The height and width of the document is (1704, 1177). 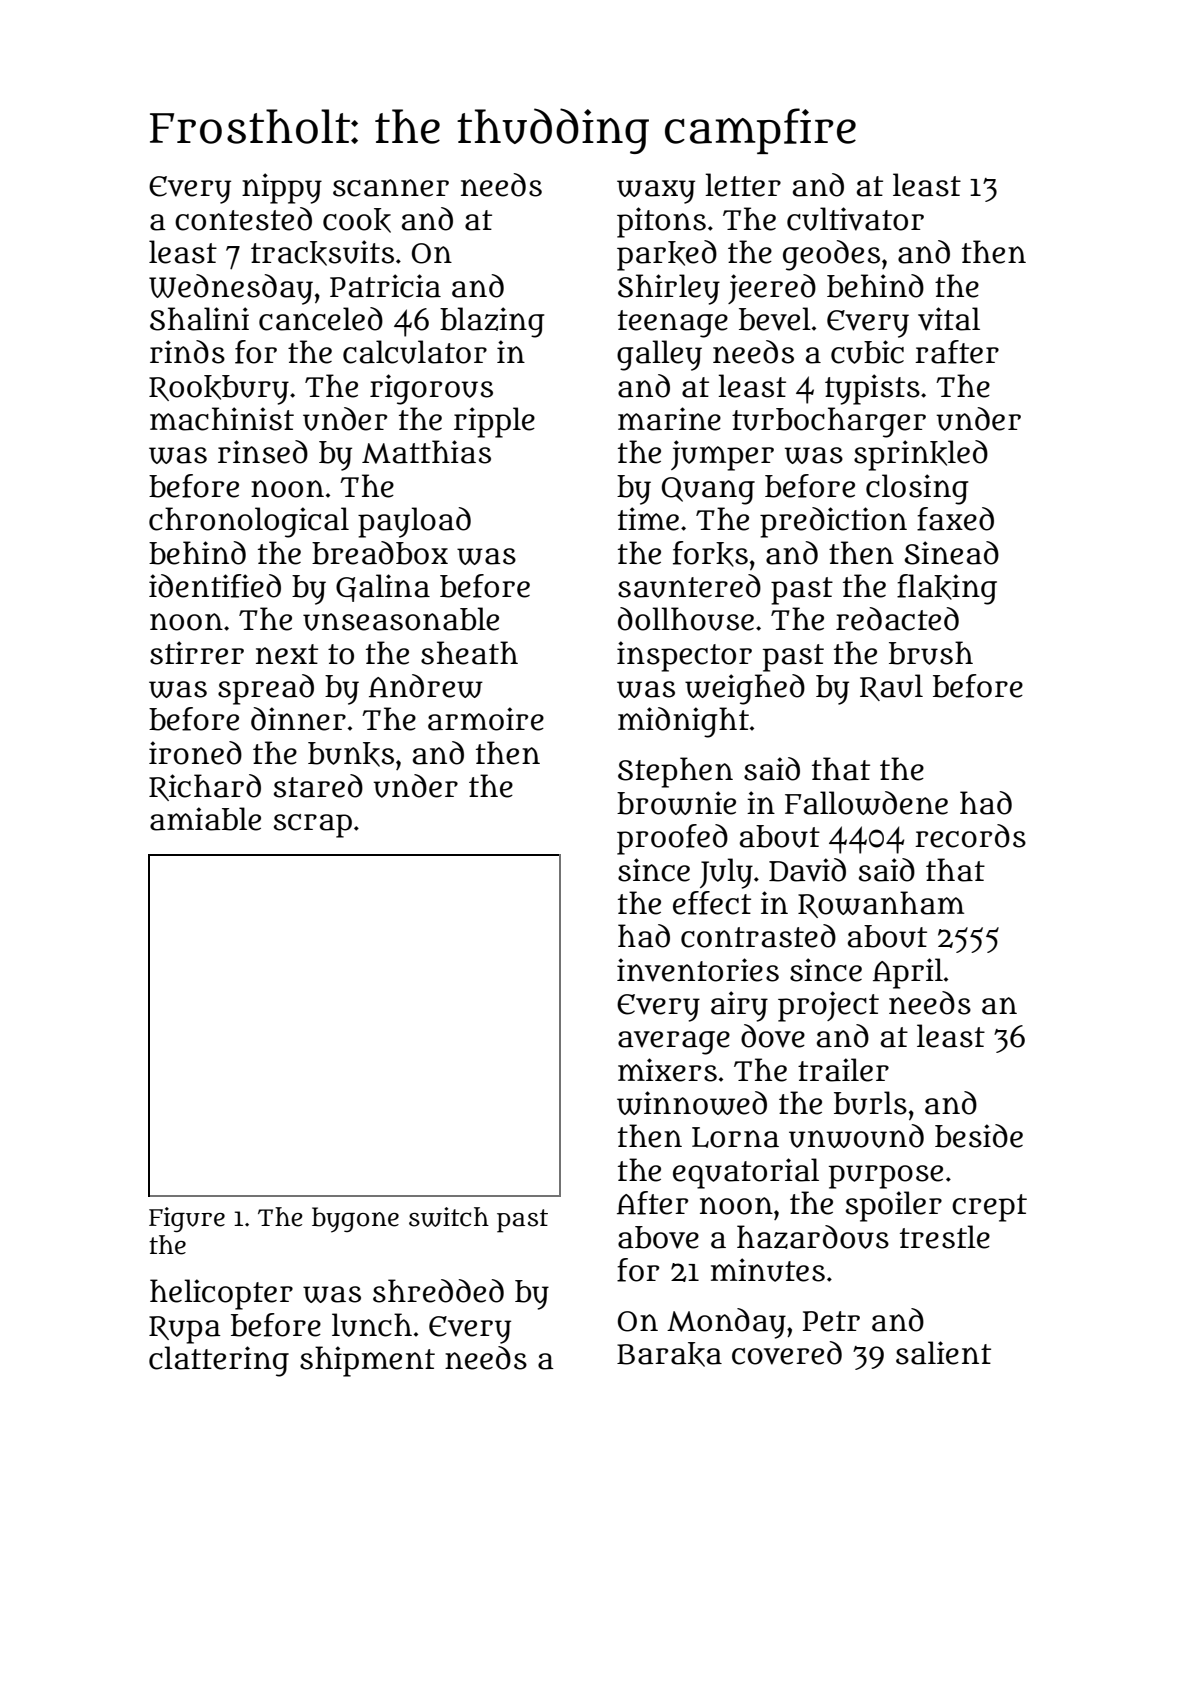 I want to click on vital, so click(x=949, y=319).
